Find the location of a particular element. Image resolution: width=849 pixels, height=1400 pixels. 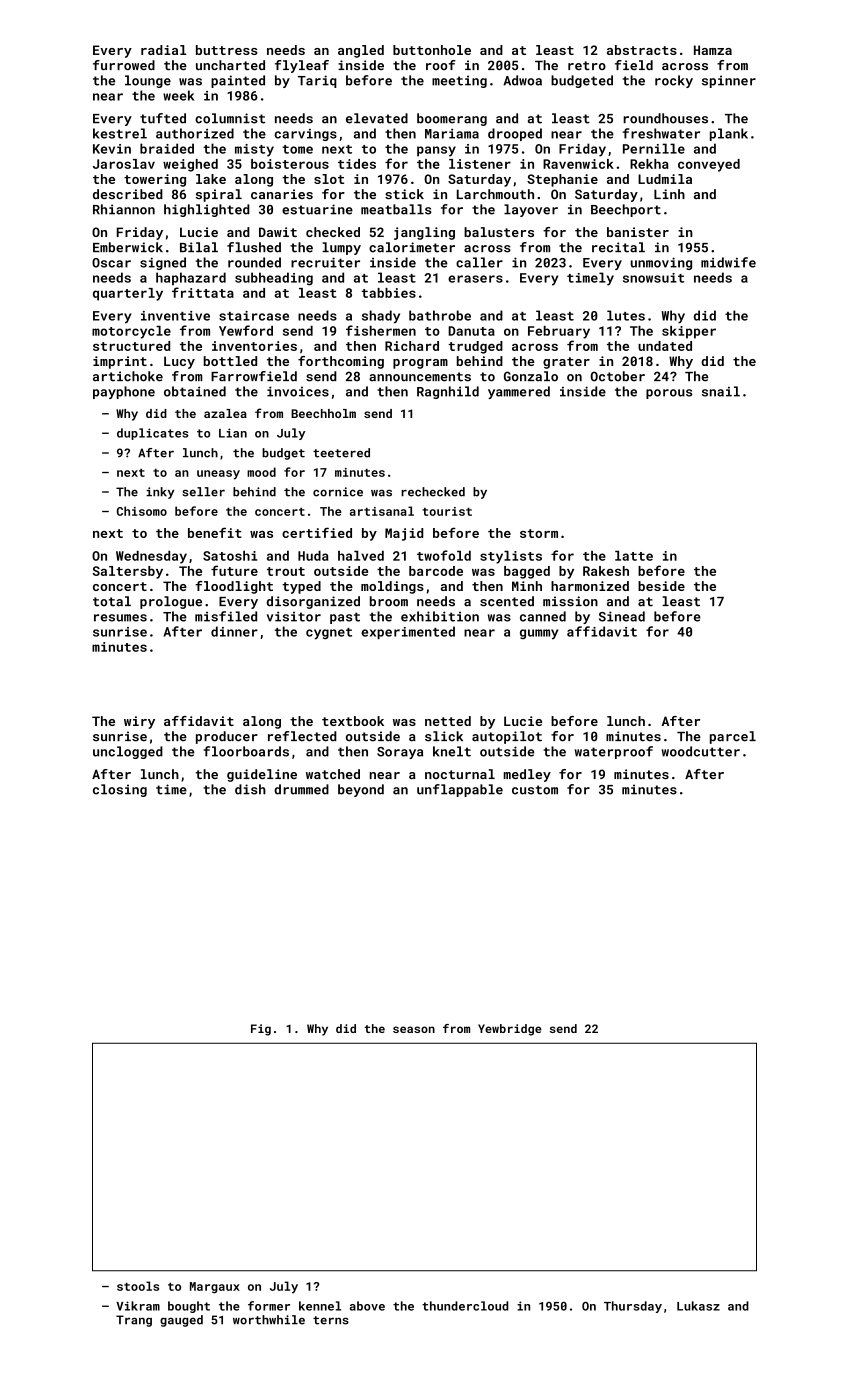

February is located at coordinates (559, 332).
